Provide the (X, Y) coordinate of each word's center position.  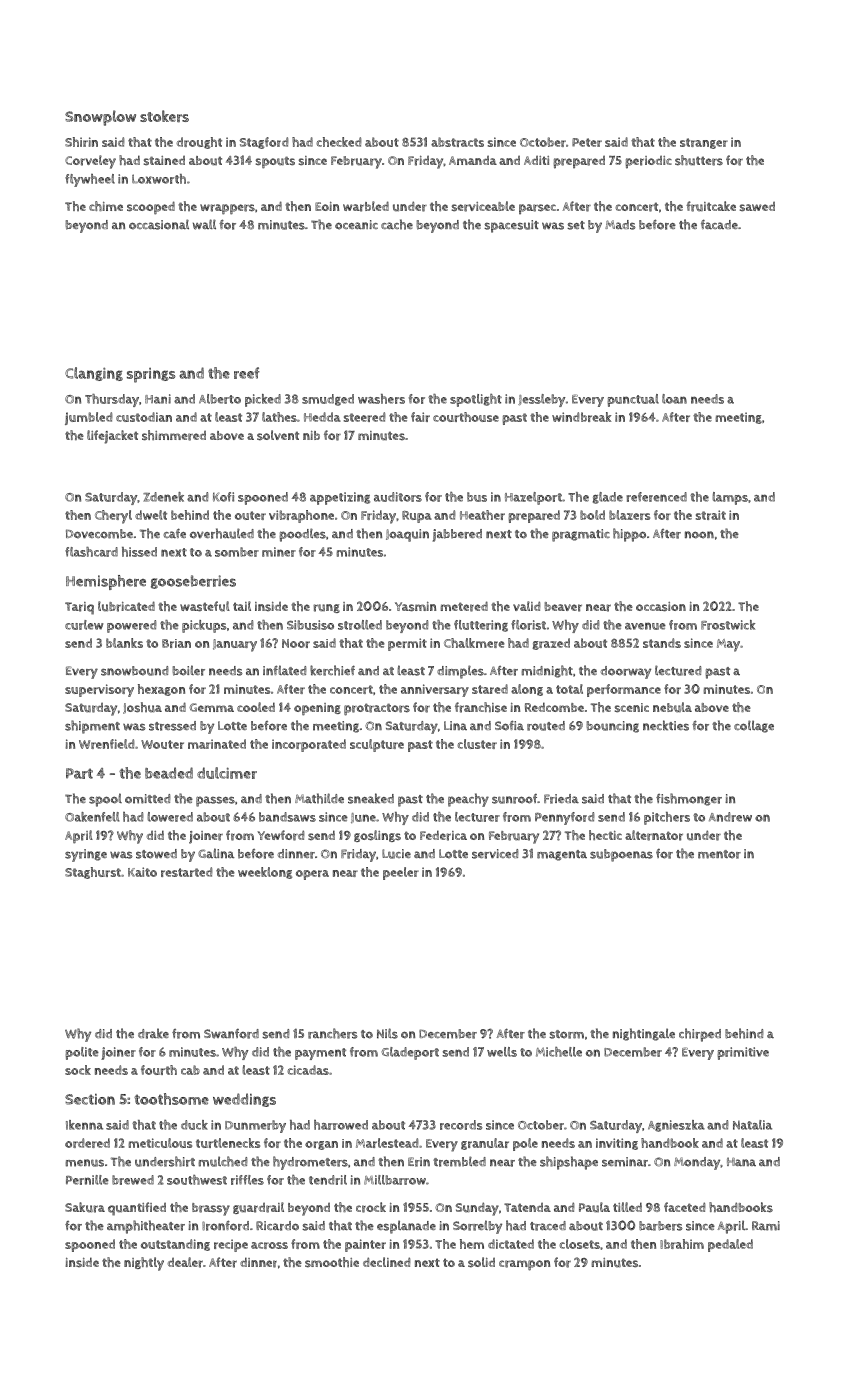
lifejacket (112, 437)
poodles (302, 535)
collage (754, 726)
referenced (656, 497)
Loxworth (159, 179)
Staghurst (93, 873)
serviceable (483, 206)
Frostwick (728, 625)
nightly (144, 1264)
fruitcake (711, 206)
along (527, 690)
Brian (176, 643)
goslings (377, 836)
